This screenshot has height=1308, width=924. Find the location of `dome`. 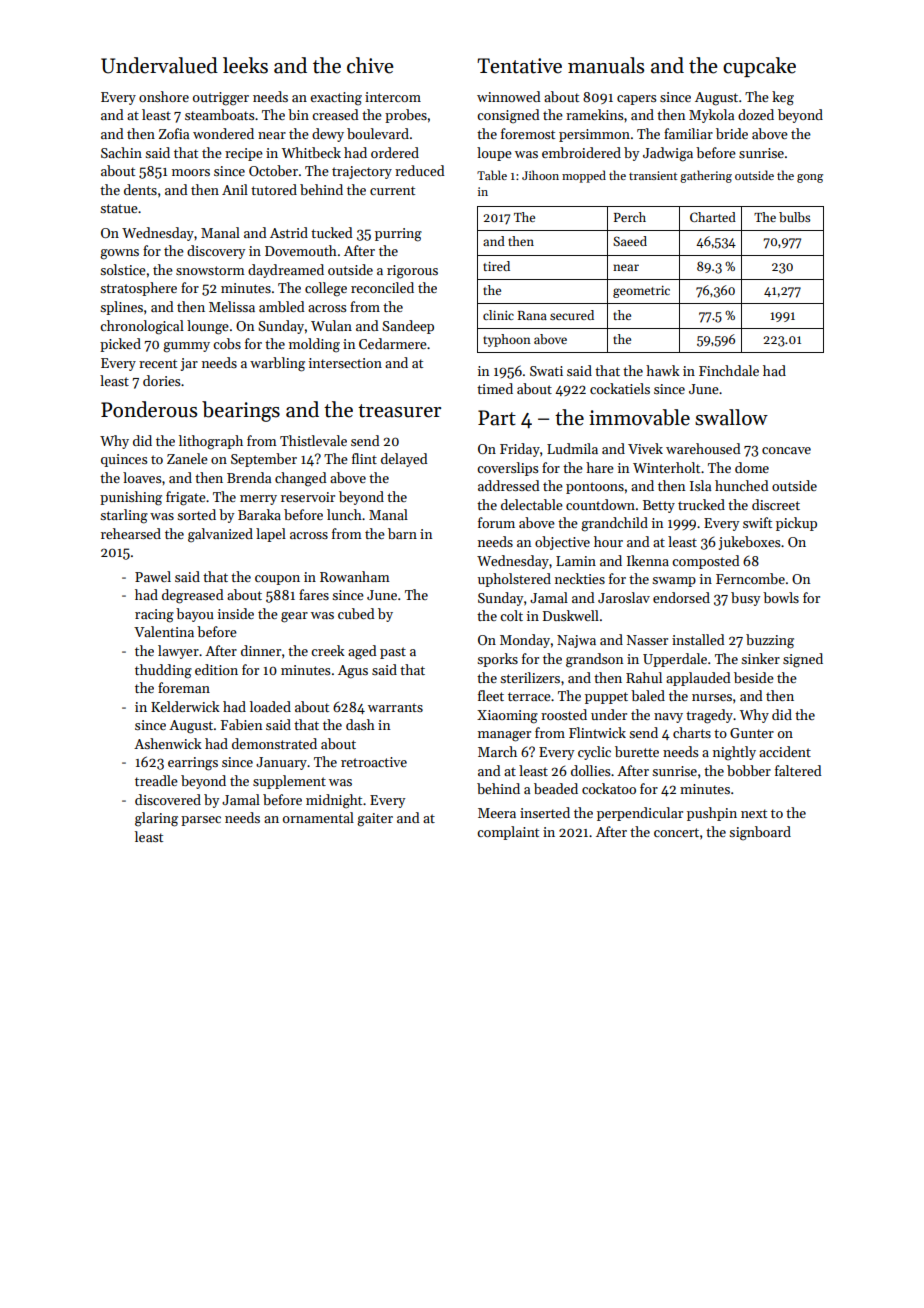

dome is located at coordinates (752, 467).
